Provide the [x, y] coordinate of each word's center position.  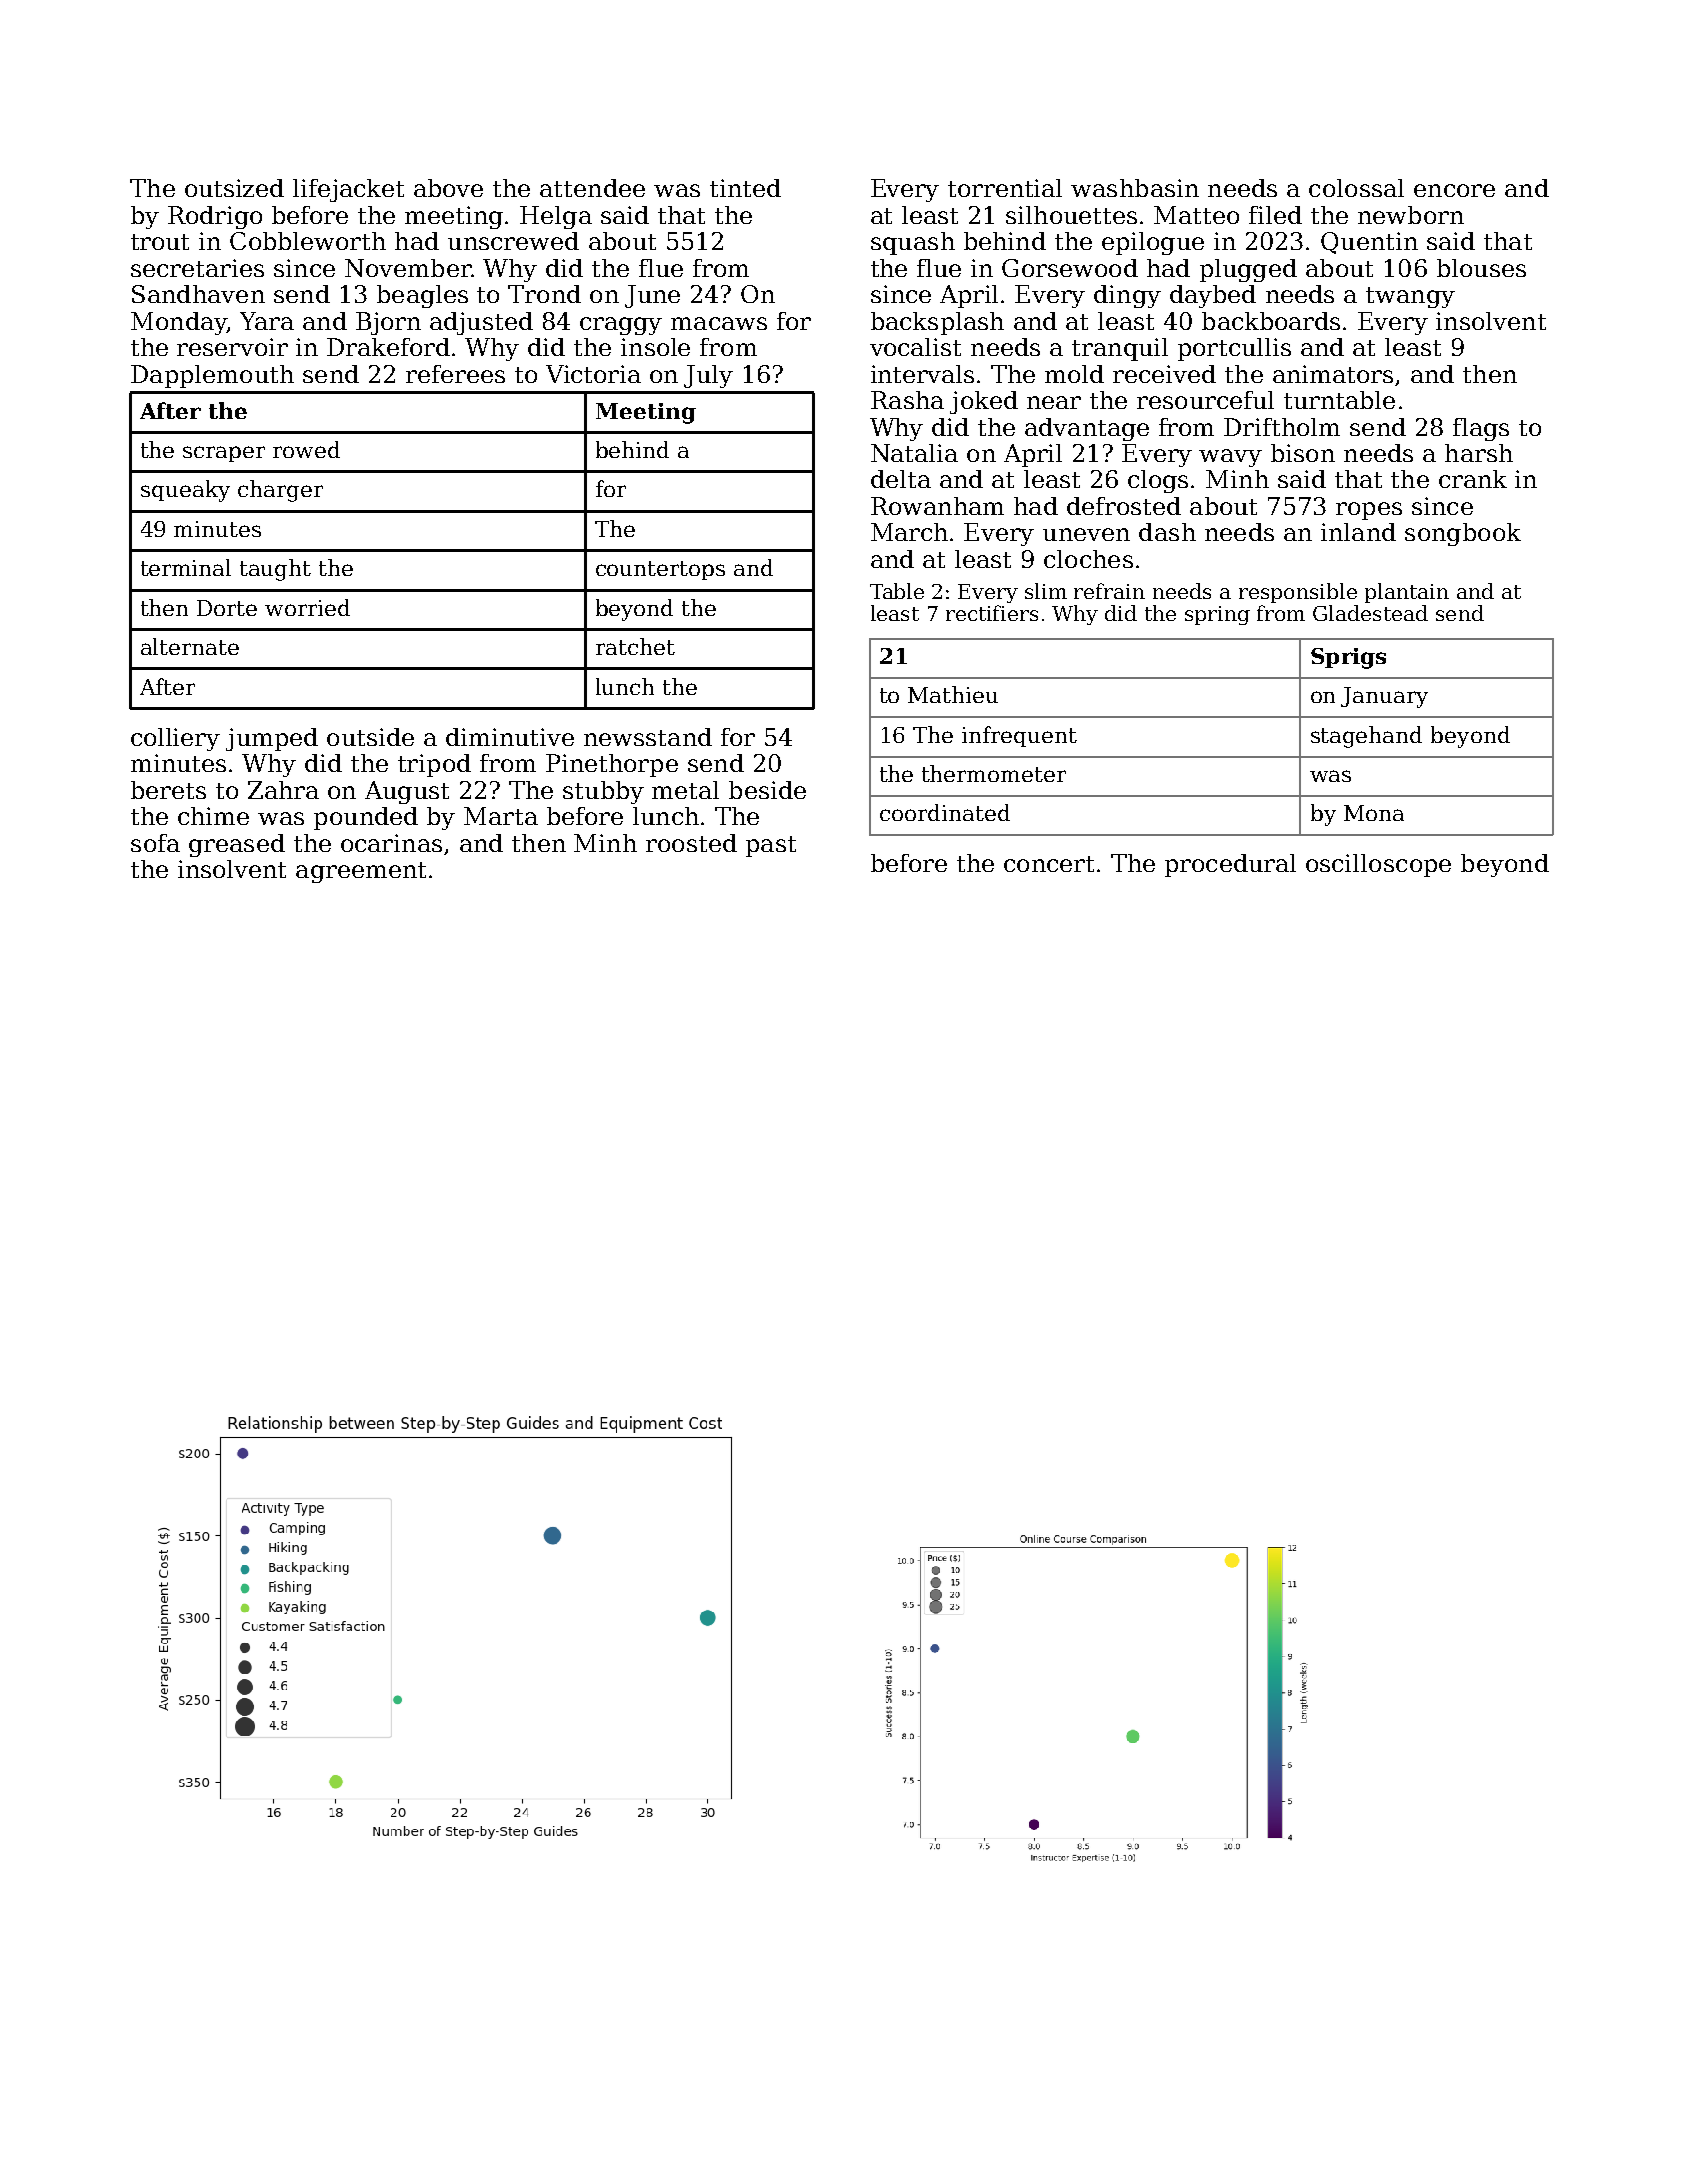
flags [1481, 429]
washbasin [1135, 188]
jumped [272, 739]
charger [280, 491]
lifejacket [348, 190]
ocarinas [391, 843]
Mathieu [953, 694]
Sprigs [1348, 658]
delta [901, 479]
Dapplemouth [212, 376]
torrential [1005, 188]
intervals [922, 374]
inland [1358, 532]
